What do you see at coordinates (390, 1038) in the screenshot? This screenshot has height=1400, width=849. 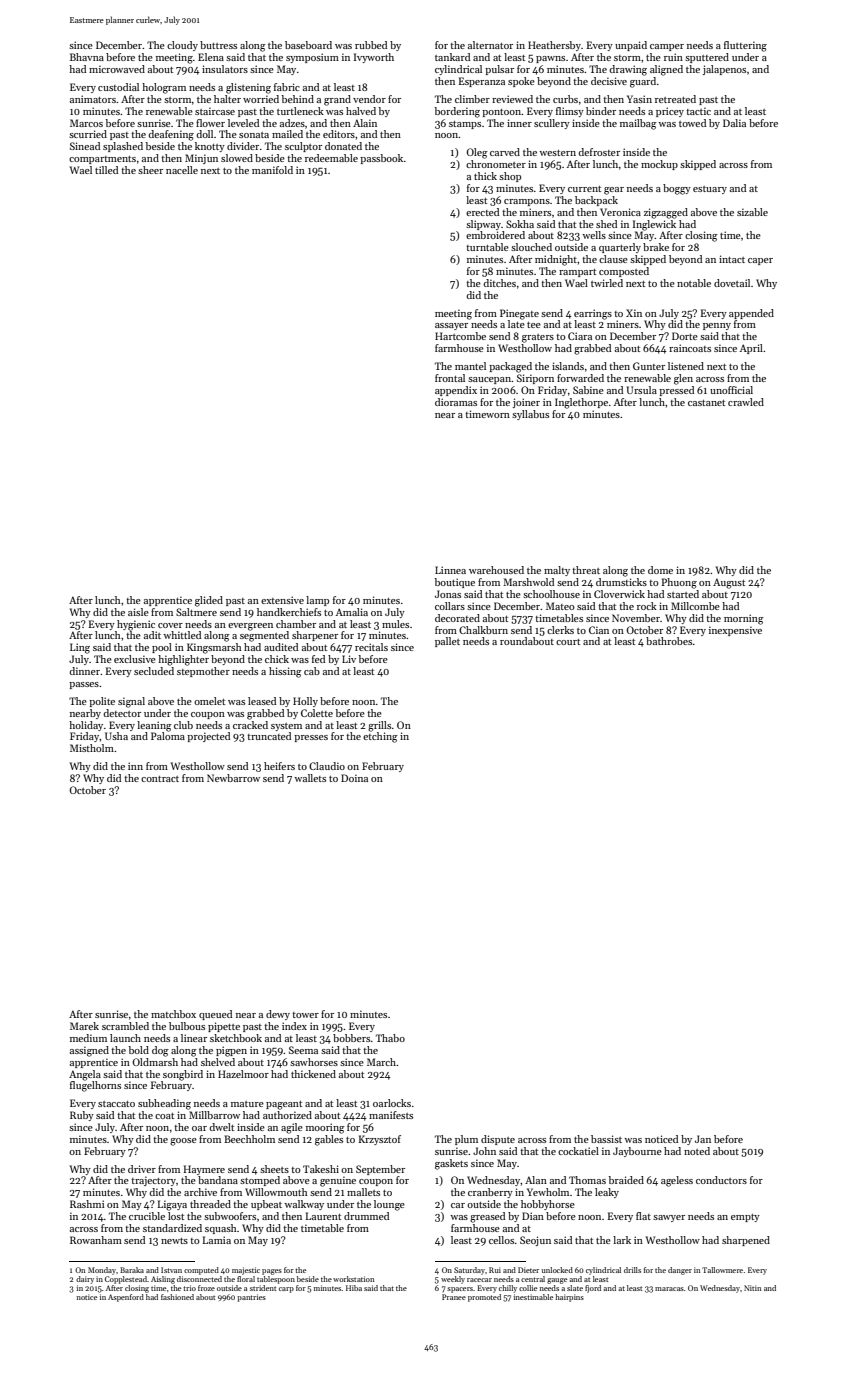 I see `Thabo` at bounding box center [390, 1038].
